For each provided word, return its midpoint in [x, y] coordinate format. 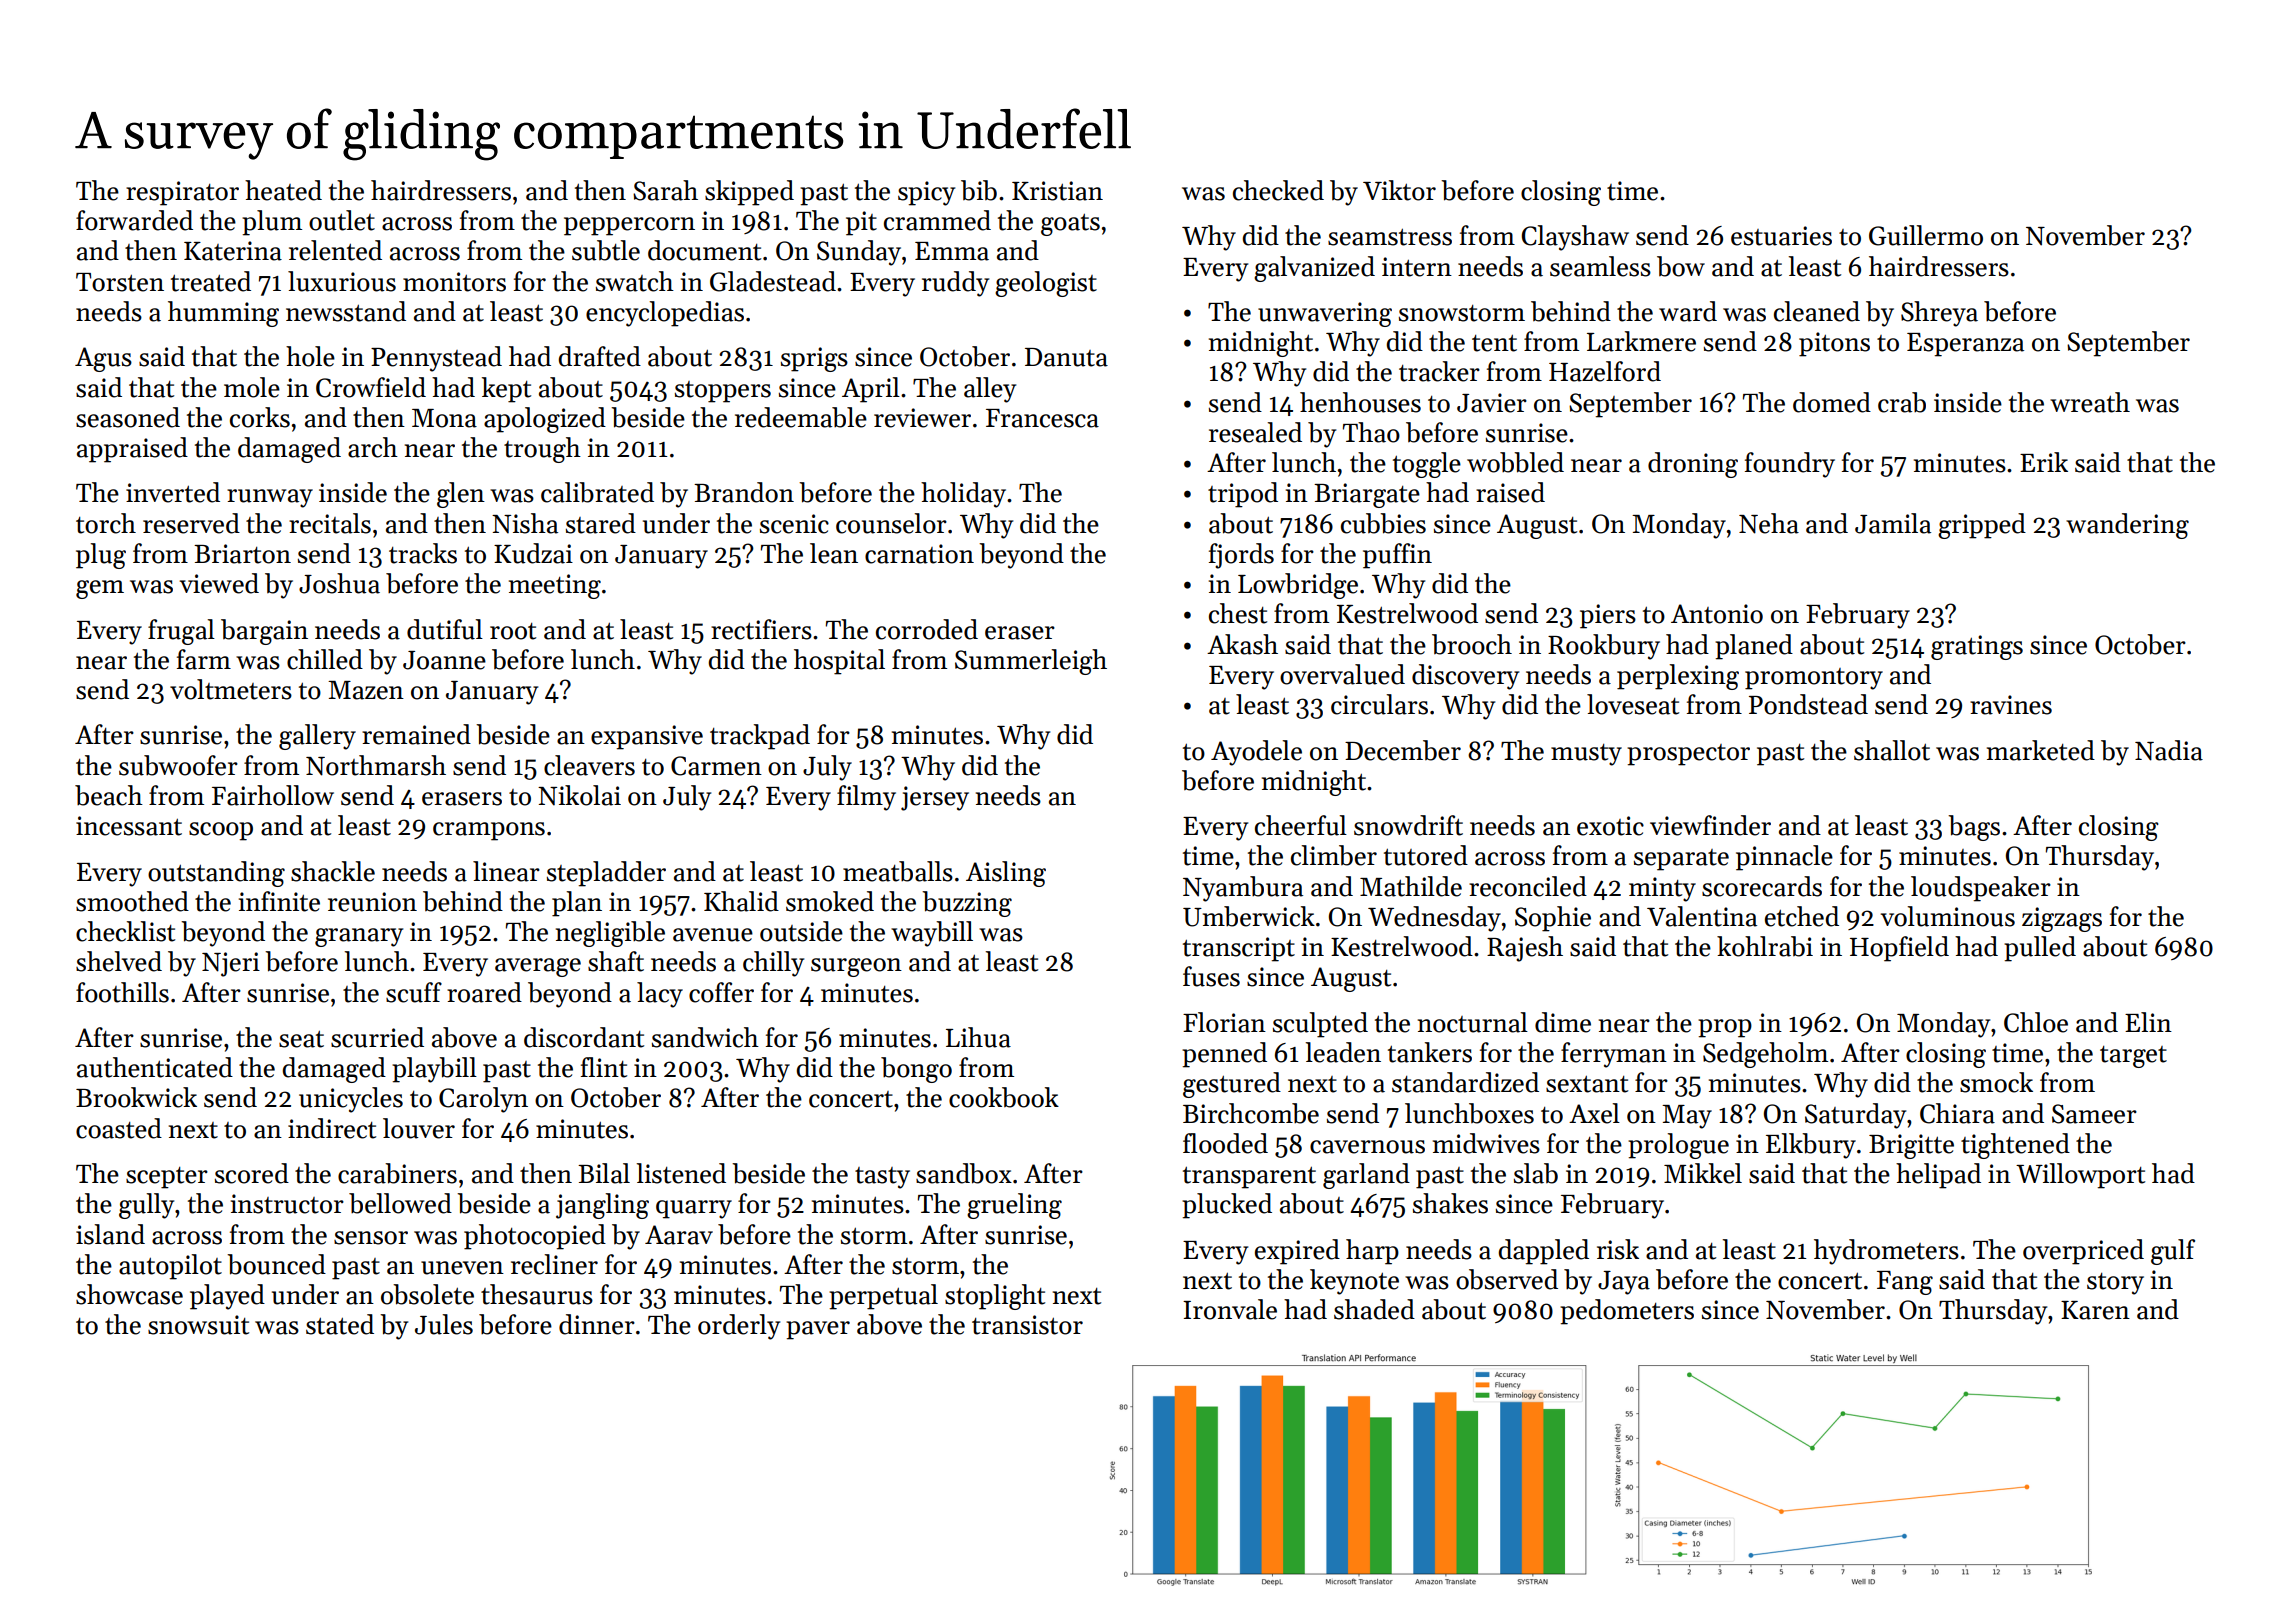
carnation [919, 554]
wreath [2090, 402]
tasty [882, 1178]
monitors [454, 282]
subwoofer [178, 765]
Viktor [1399, 190]
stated [340, 1324]
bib [979, 190]
